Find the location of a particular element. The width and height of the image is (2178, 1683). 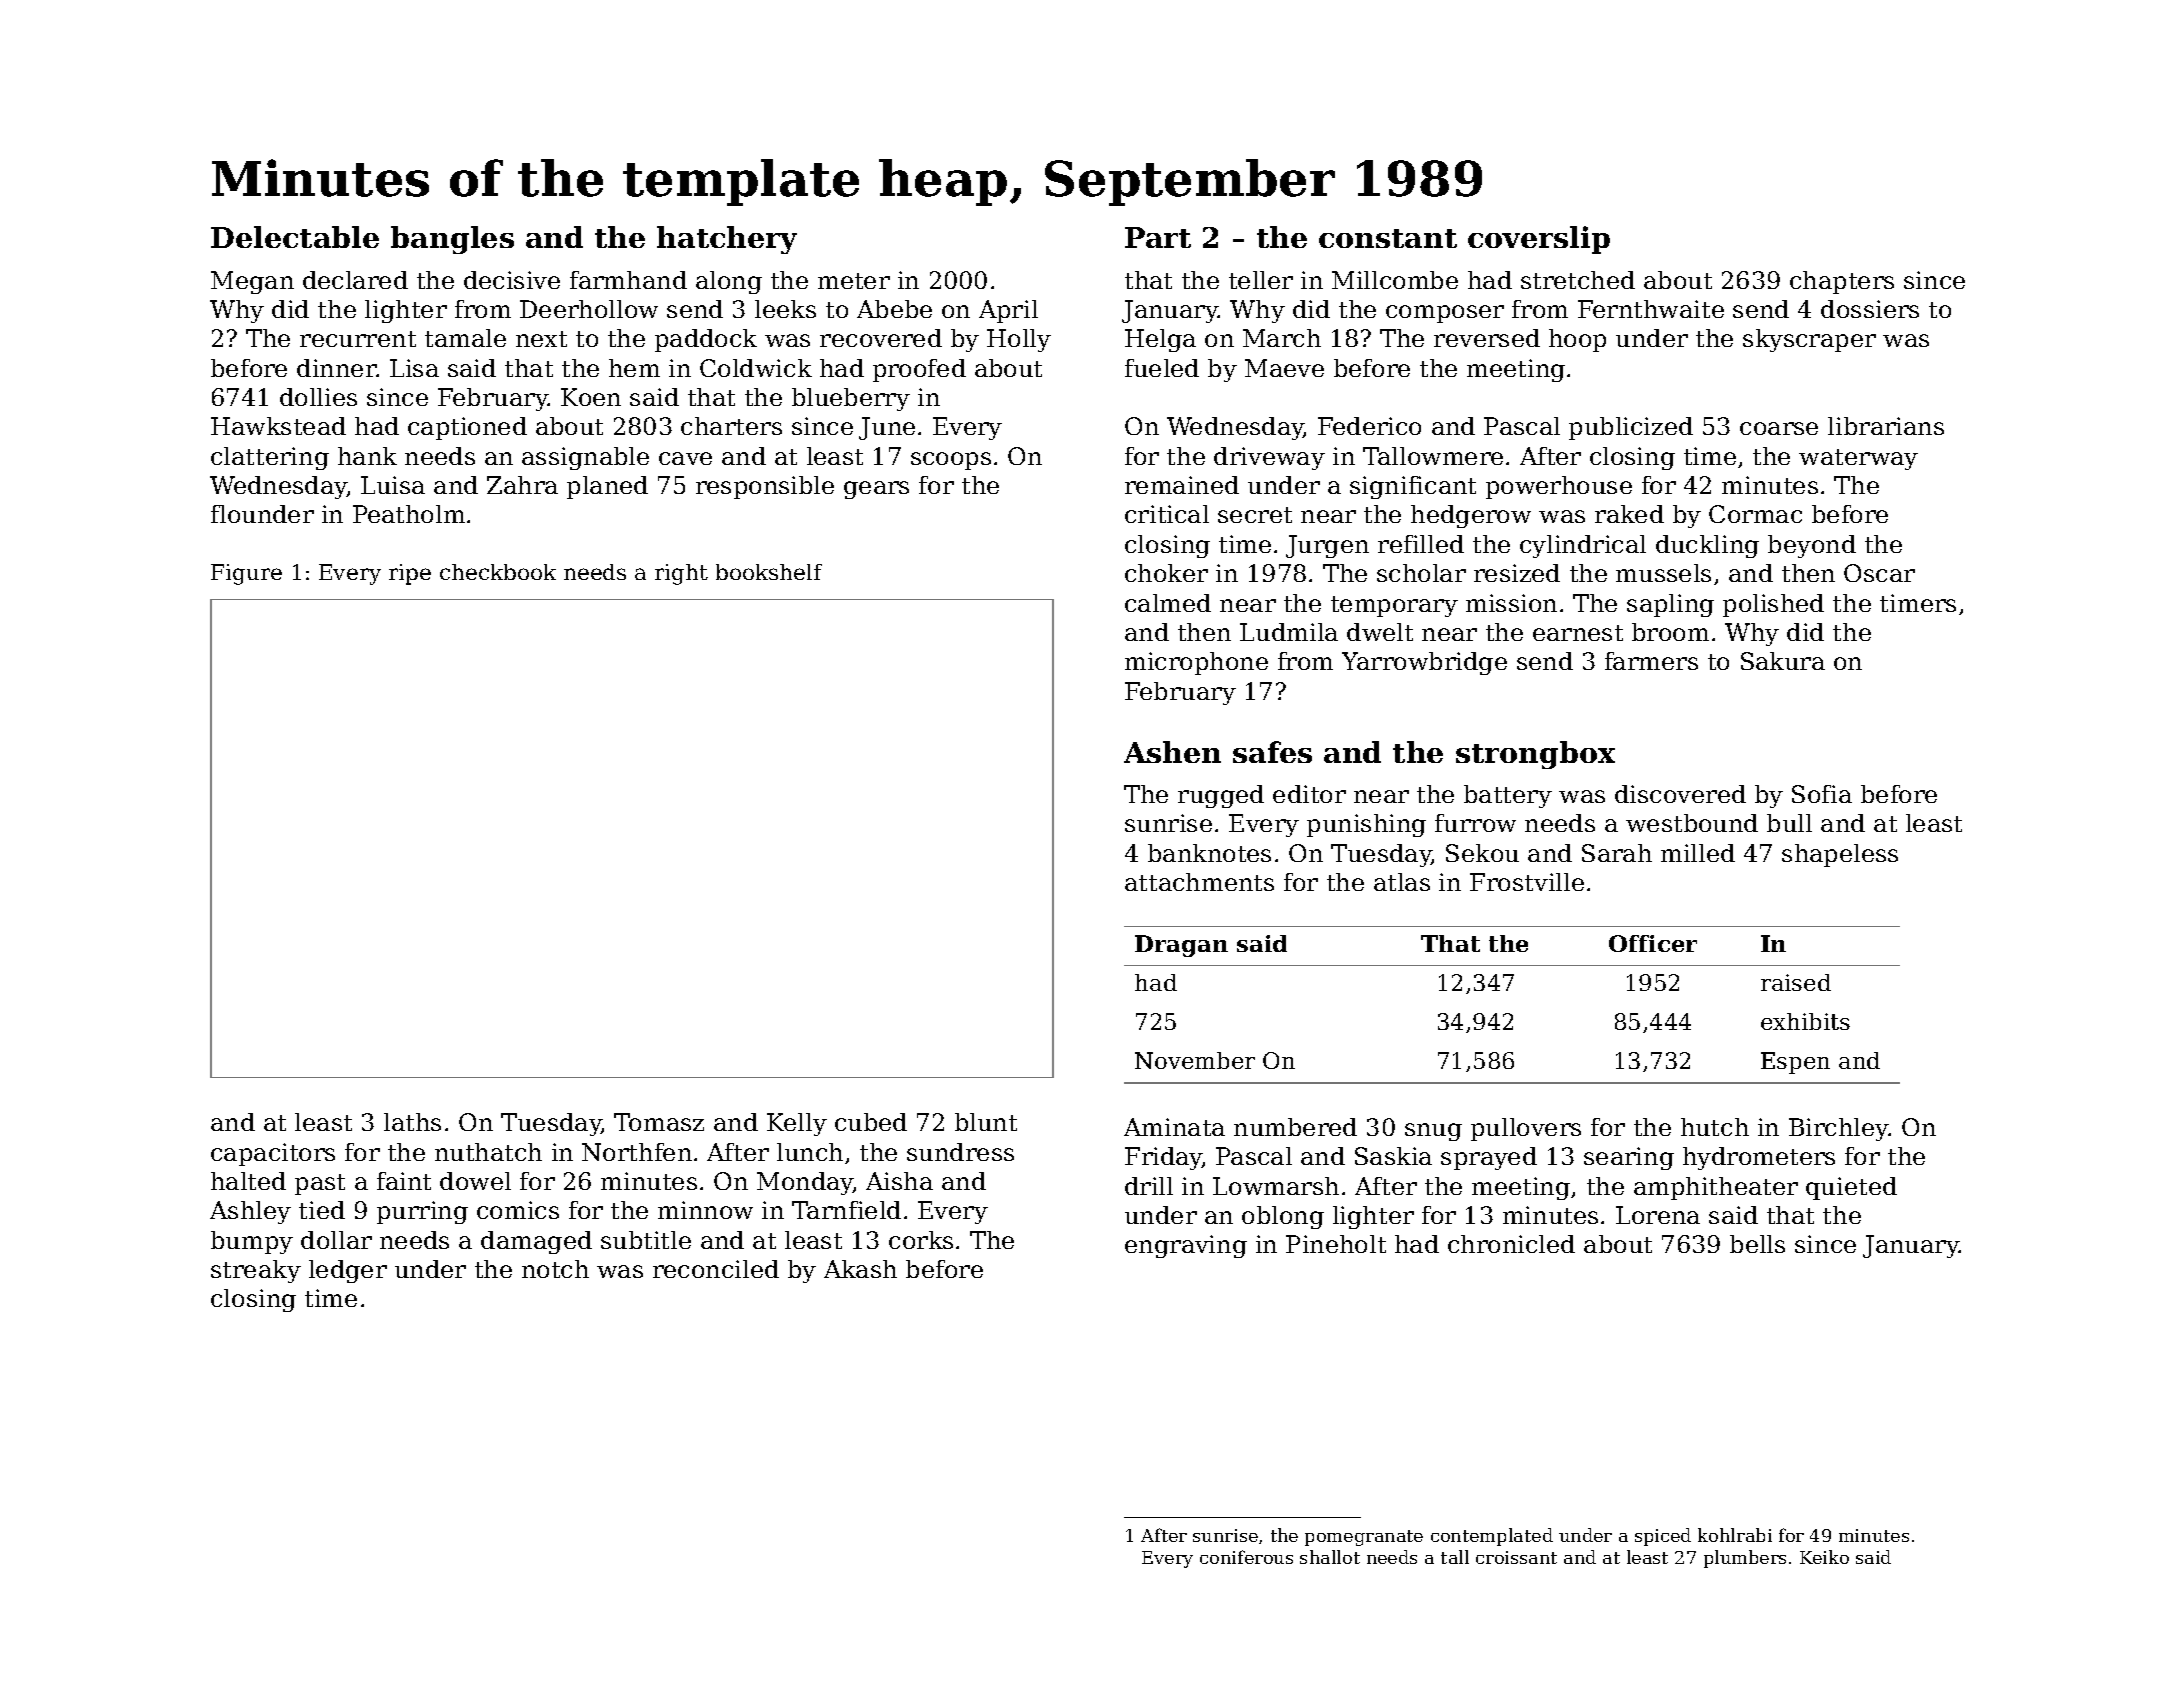

Figure is located at coordinates (246, 574).
